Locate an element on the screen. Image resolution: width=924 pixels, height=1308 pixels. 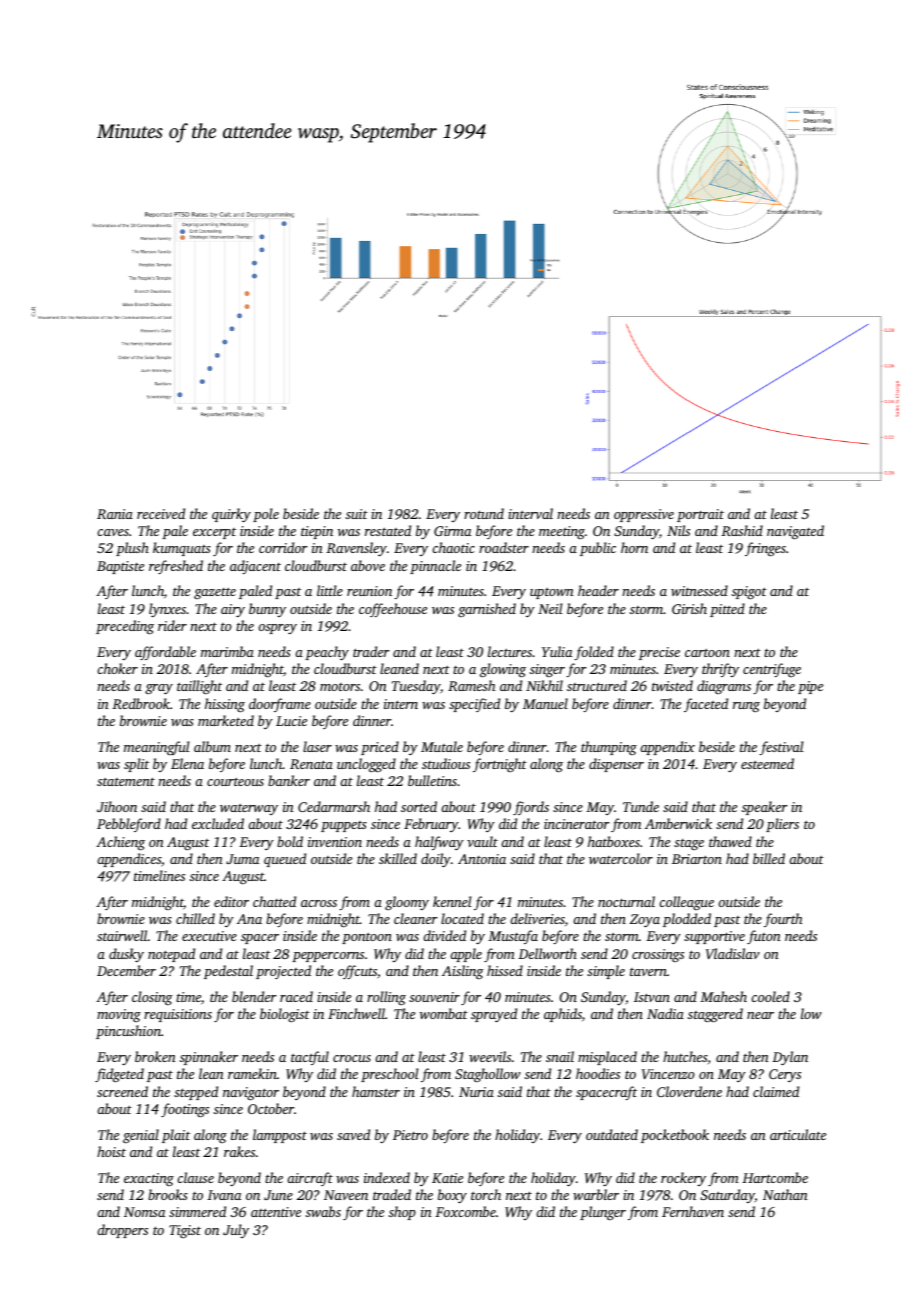
trader is located at coordinates (371, 651).
